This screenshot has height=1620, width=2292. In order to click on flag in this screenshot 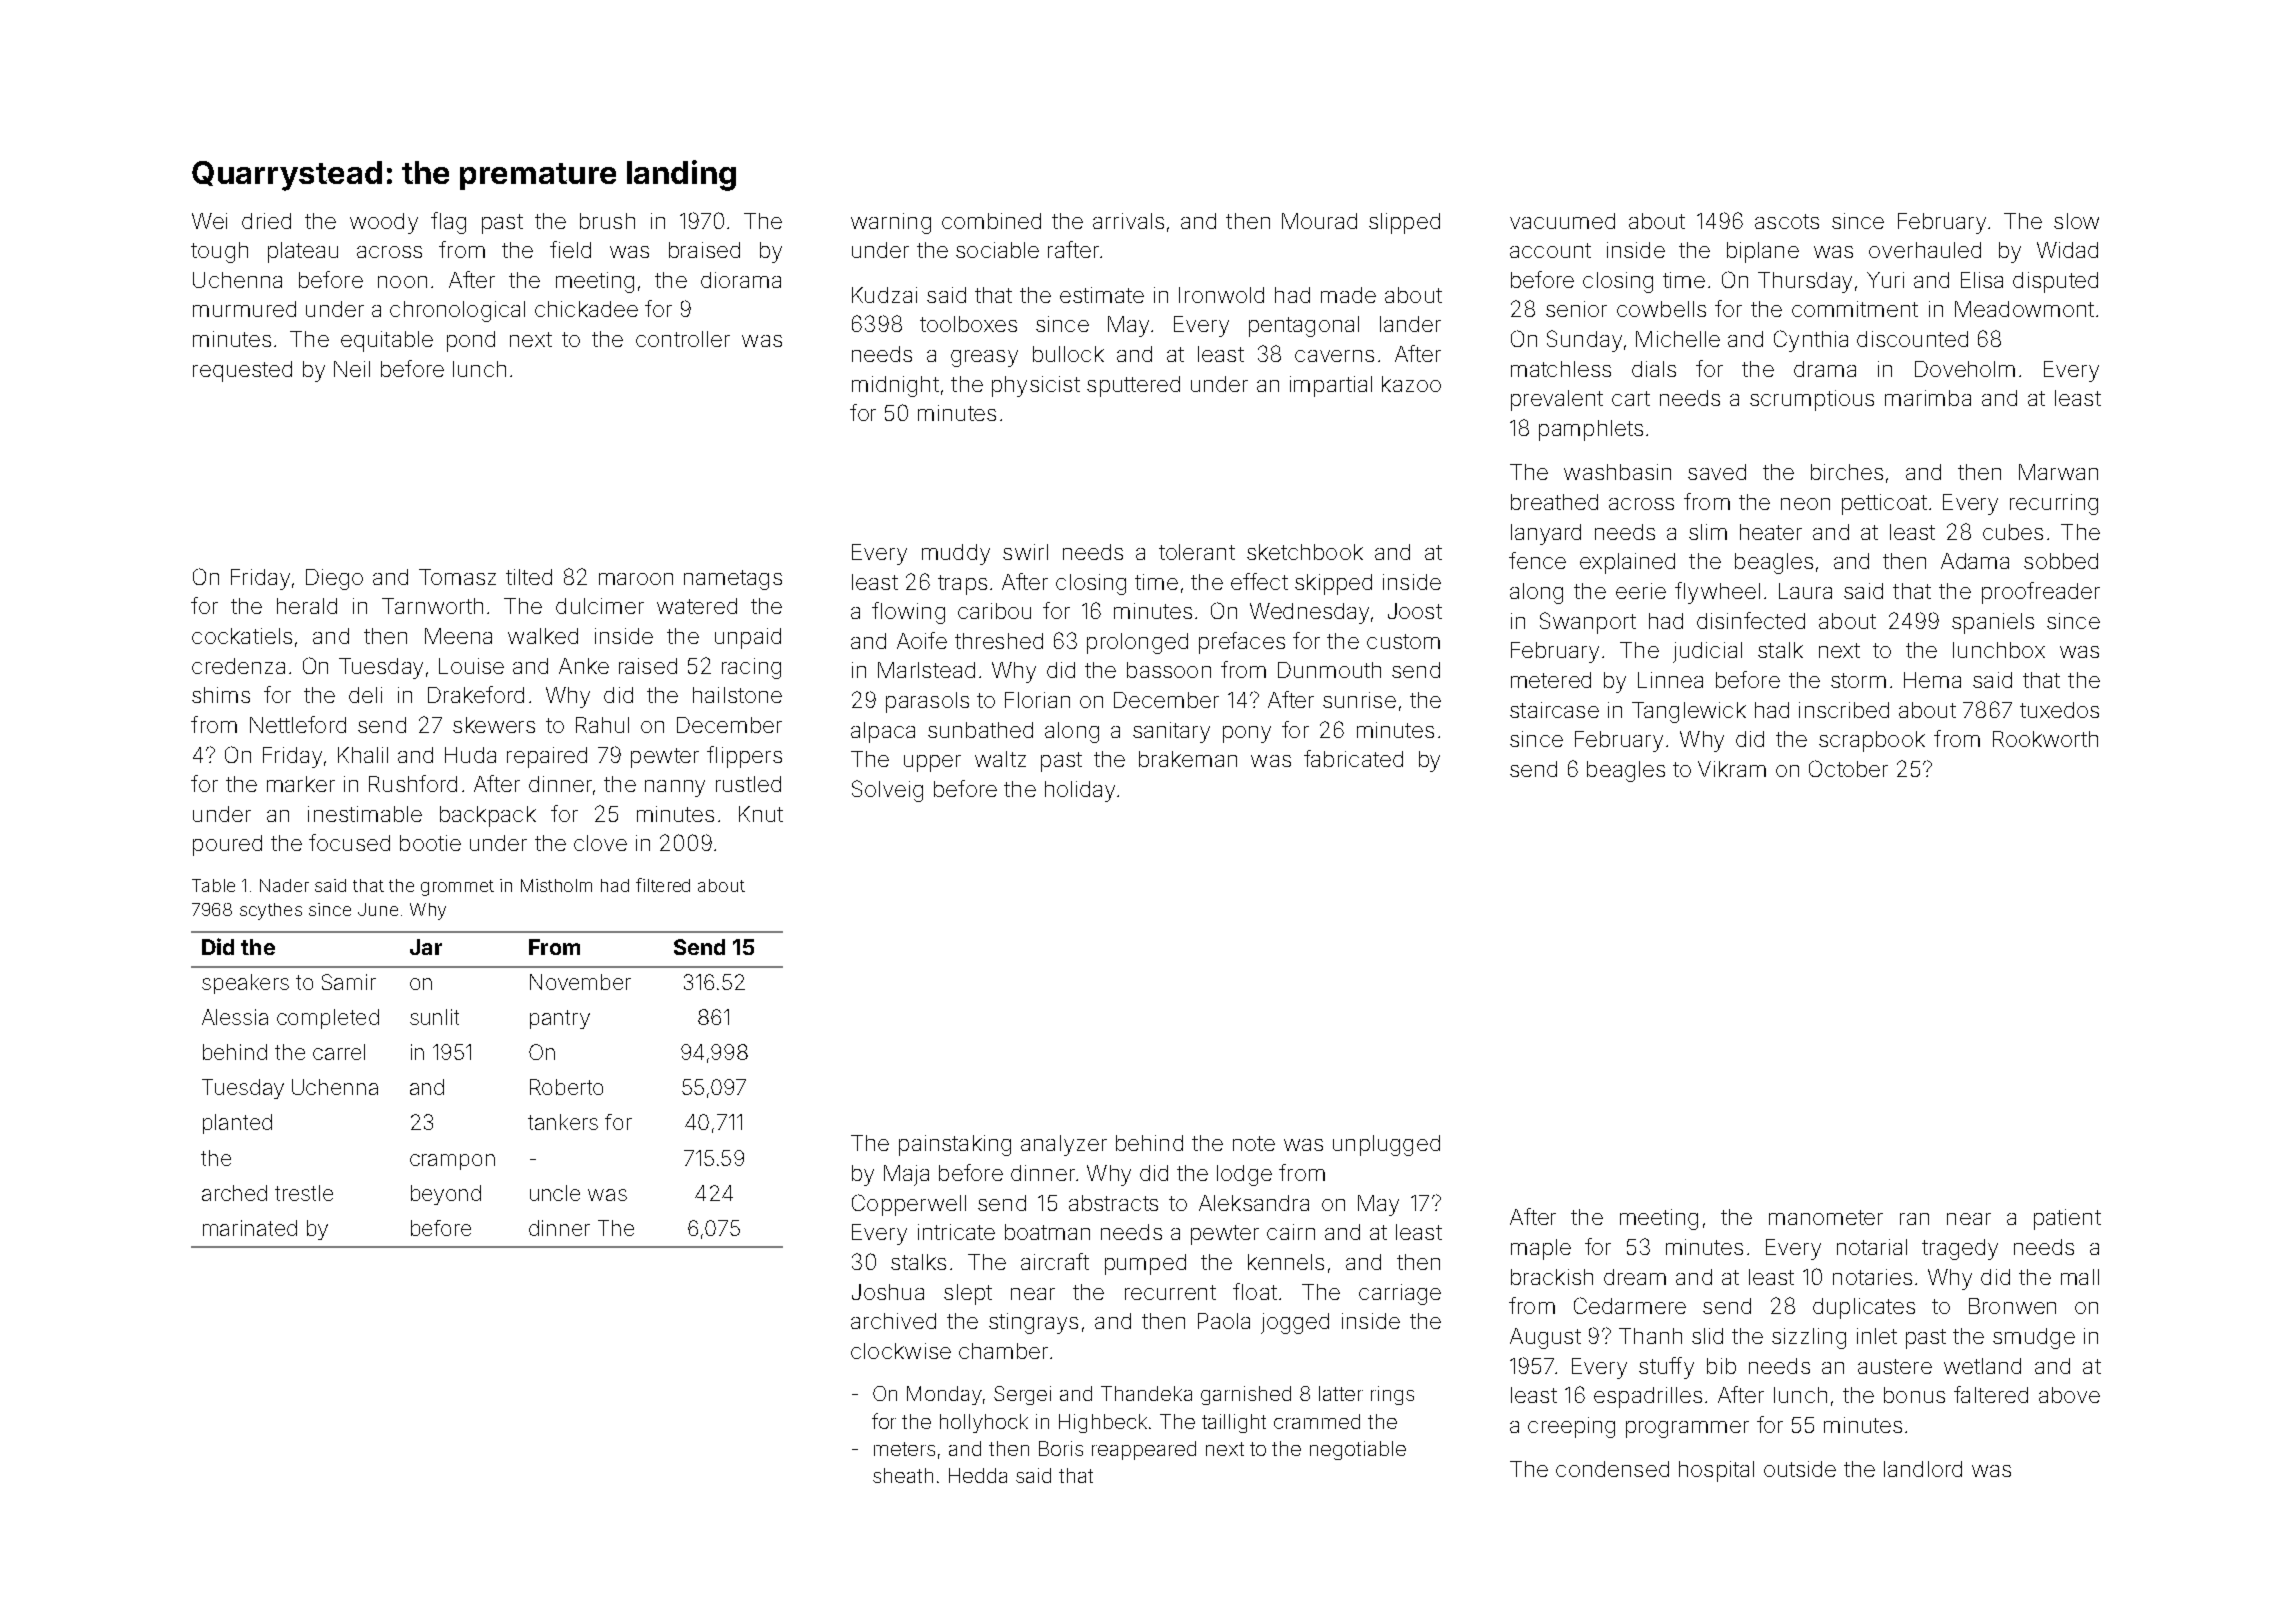, I will do `click(448, 223)`.
